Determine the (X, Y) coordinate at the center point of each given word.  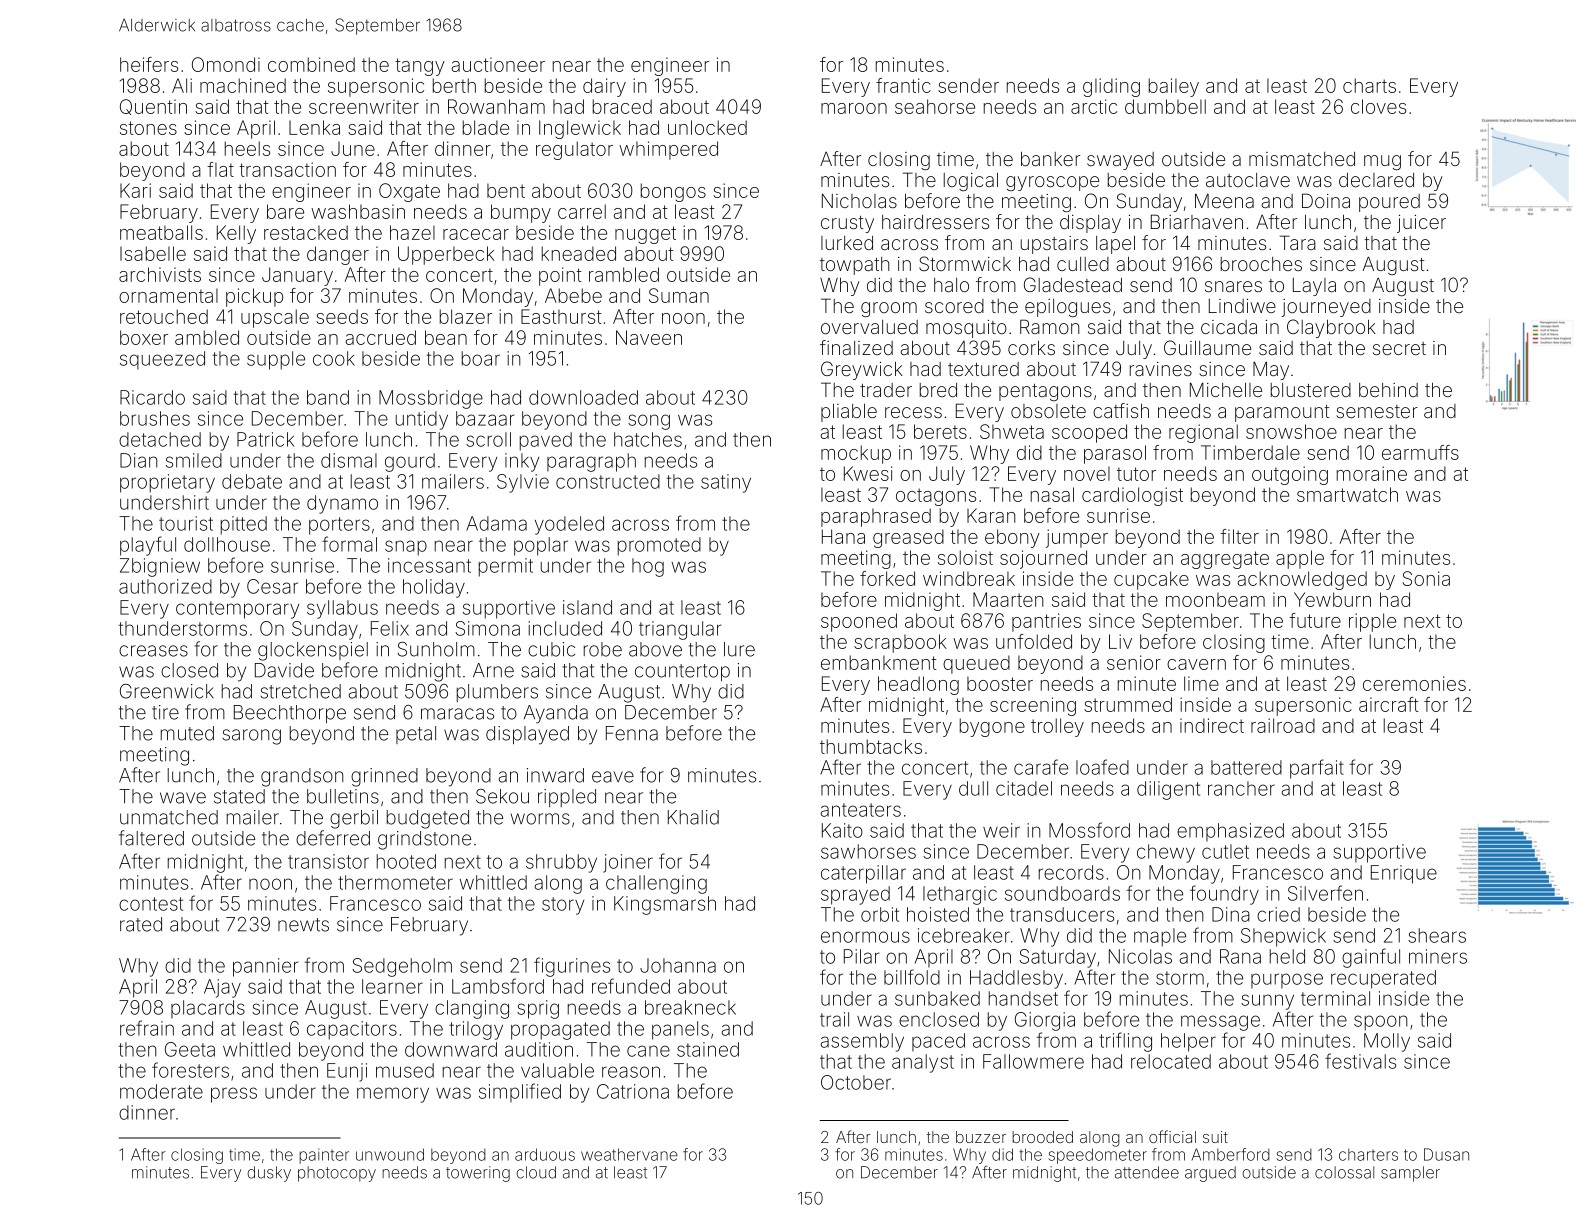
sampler (1410, 1174)
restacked (306, 232)
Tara (1298, 242)
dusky (269, 1174)
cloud (536, 1172)
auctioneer (498, 64)
